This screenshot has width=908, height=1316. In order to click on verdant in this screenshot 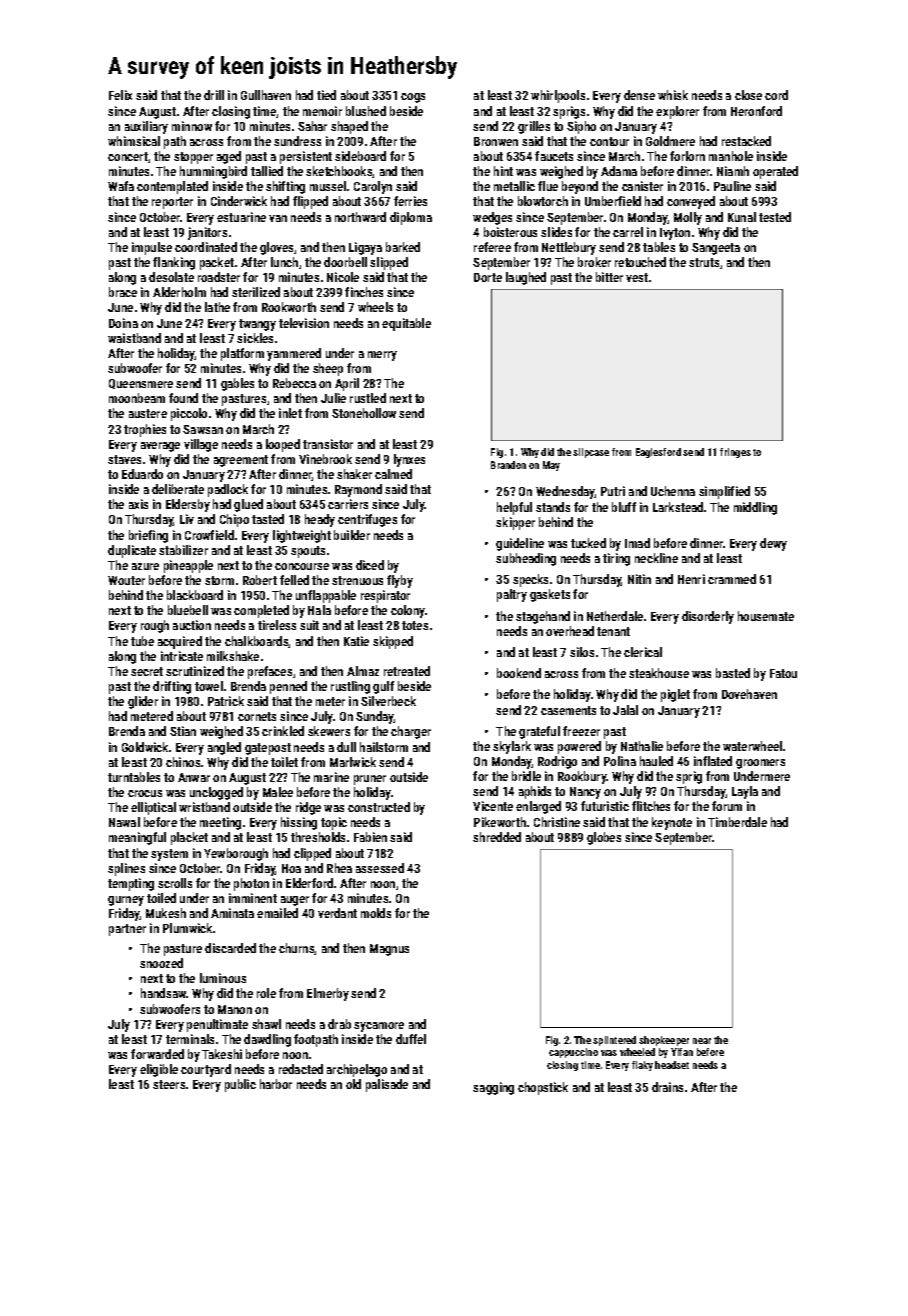, I will do `click(337, 913)`.
